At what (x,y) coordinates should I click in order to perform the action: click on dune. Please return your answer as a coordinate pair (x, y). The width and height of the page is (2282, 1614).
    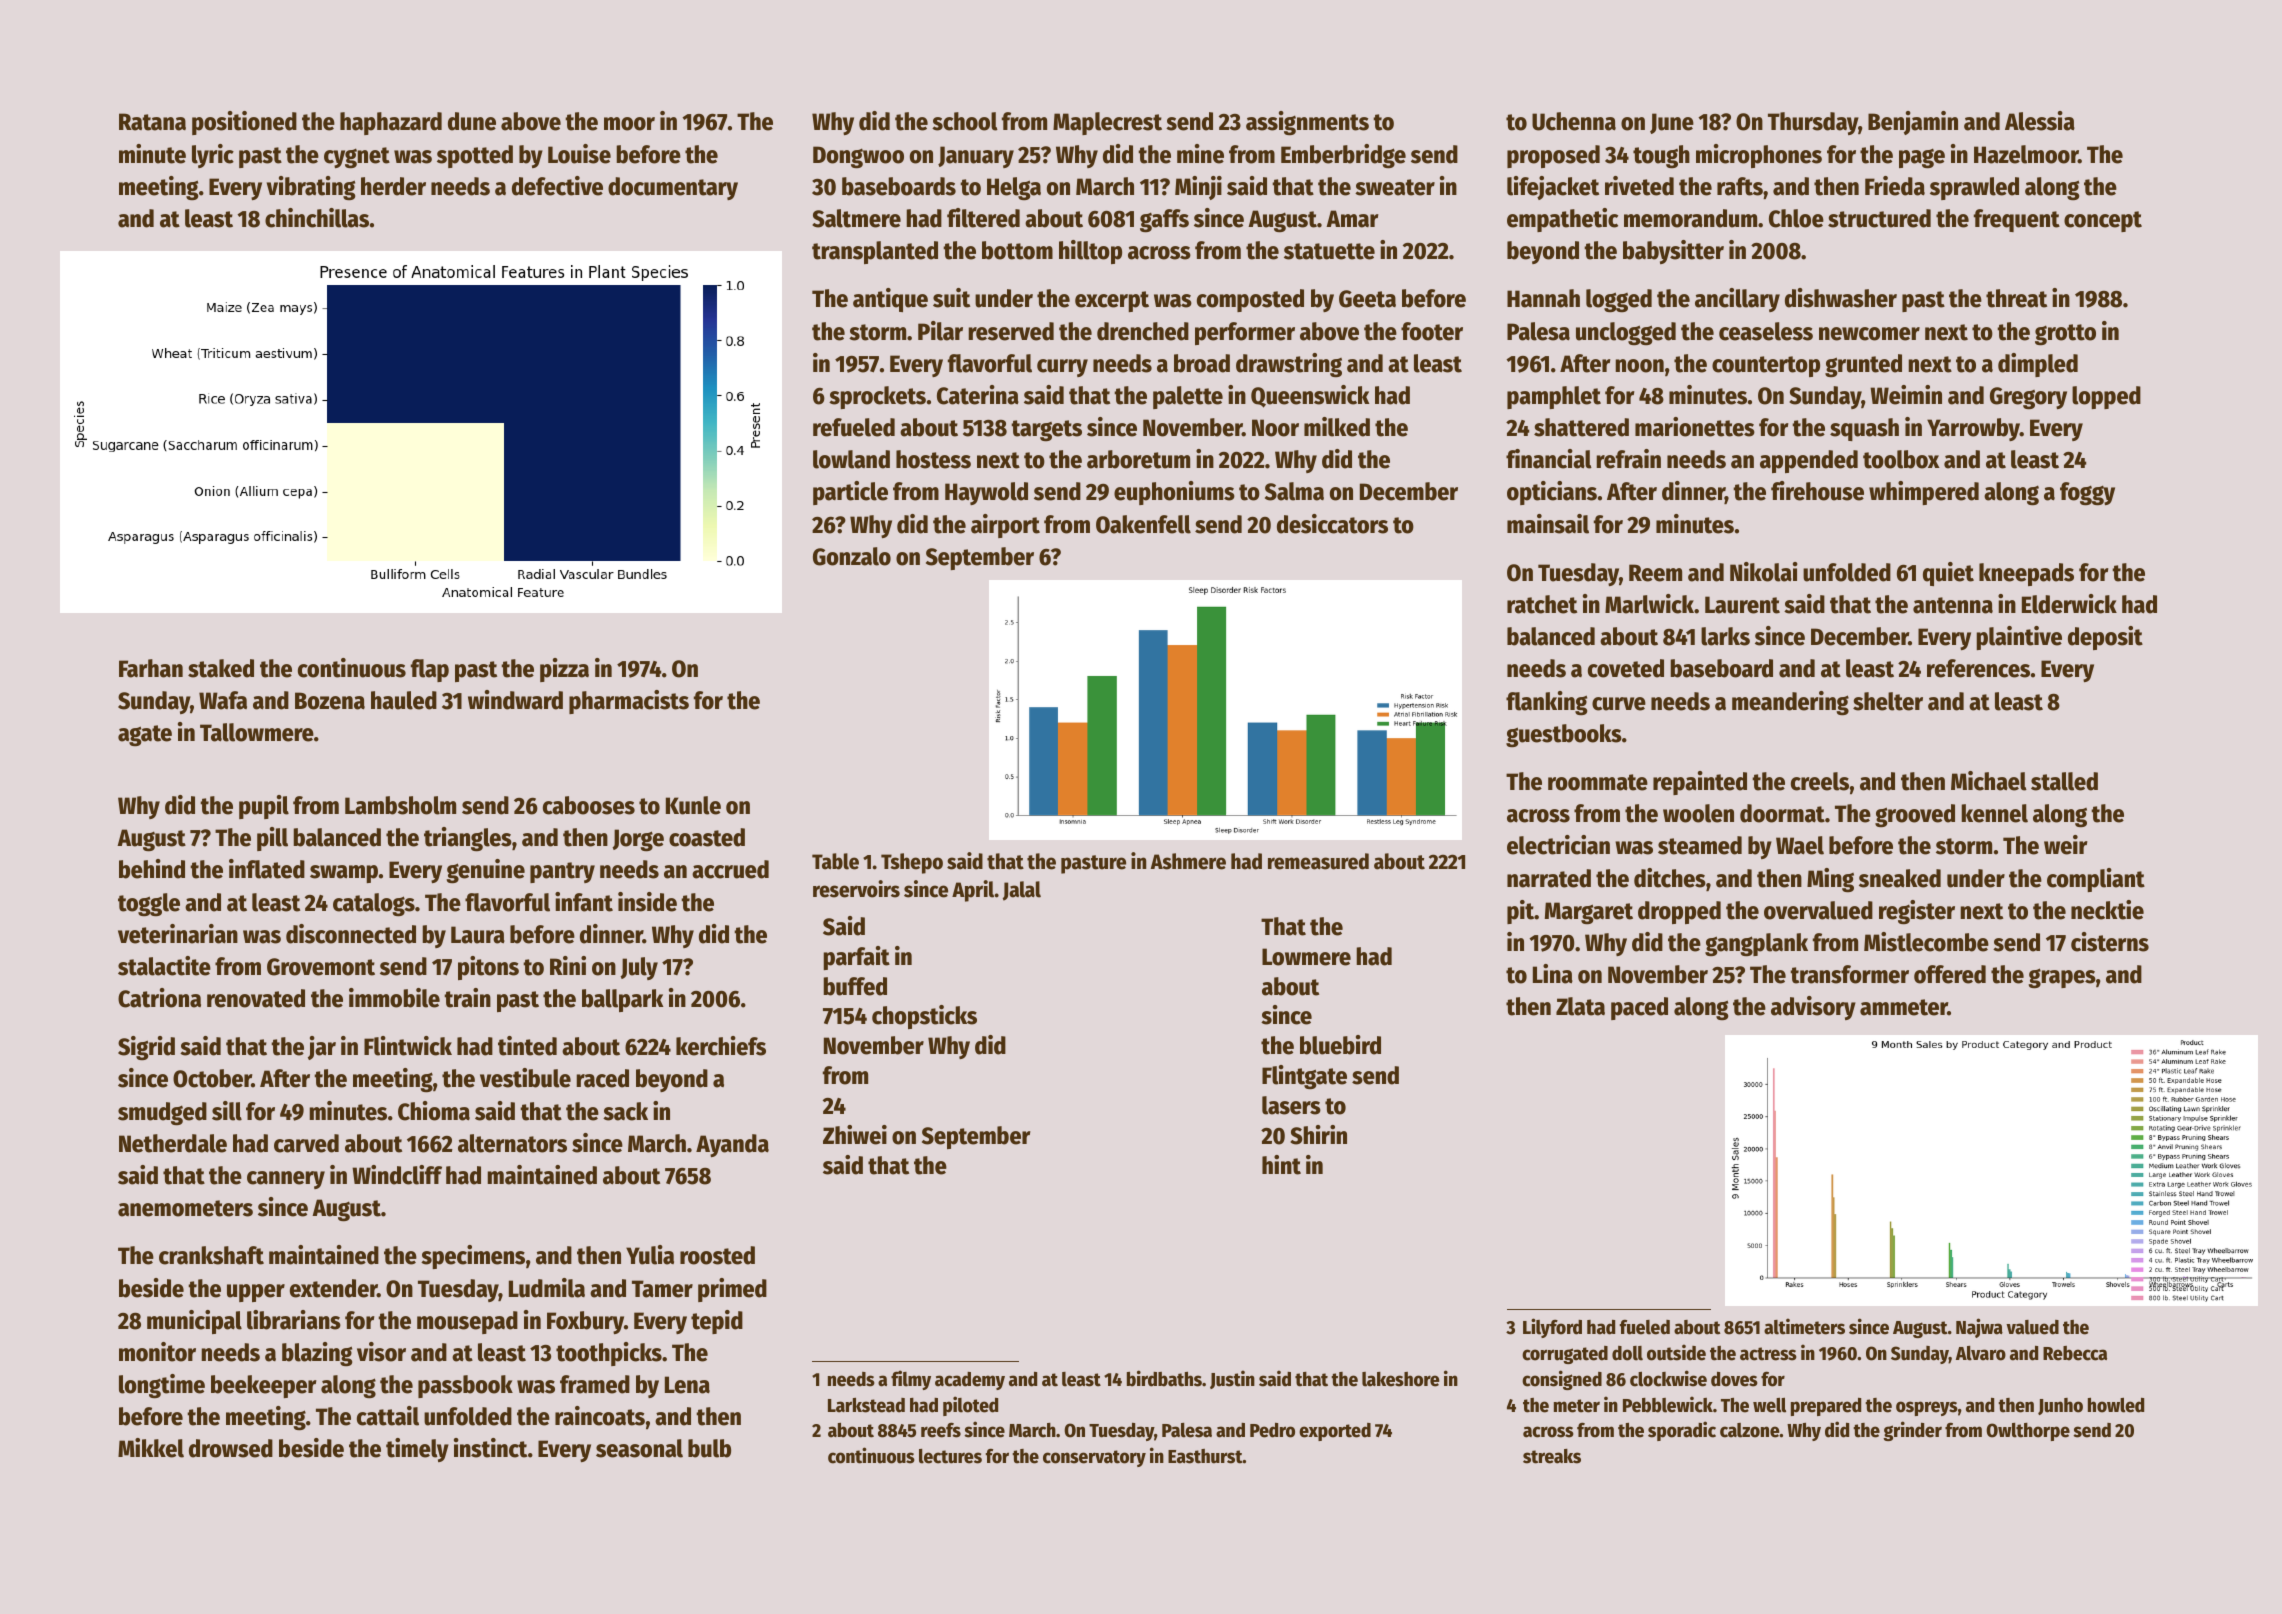
    Looking at the image, I should click on (472, 121).
